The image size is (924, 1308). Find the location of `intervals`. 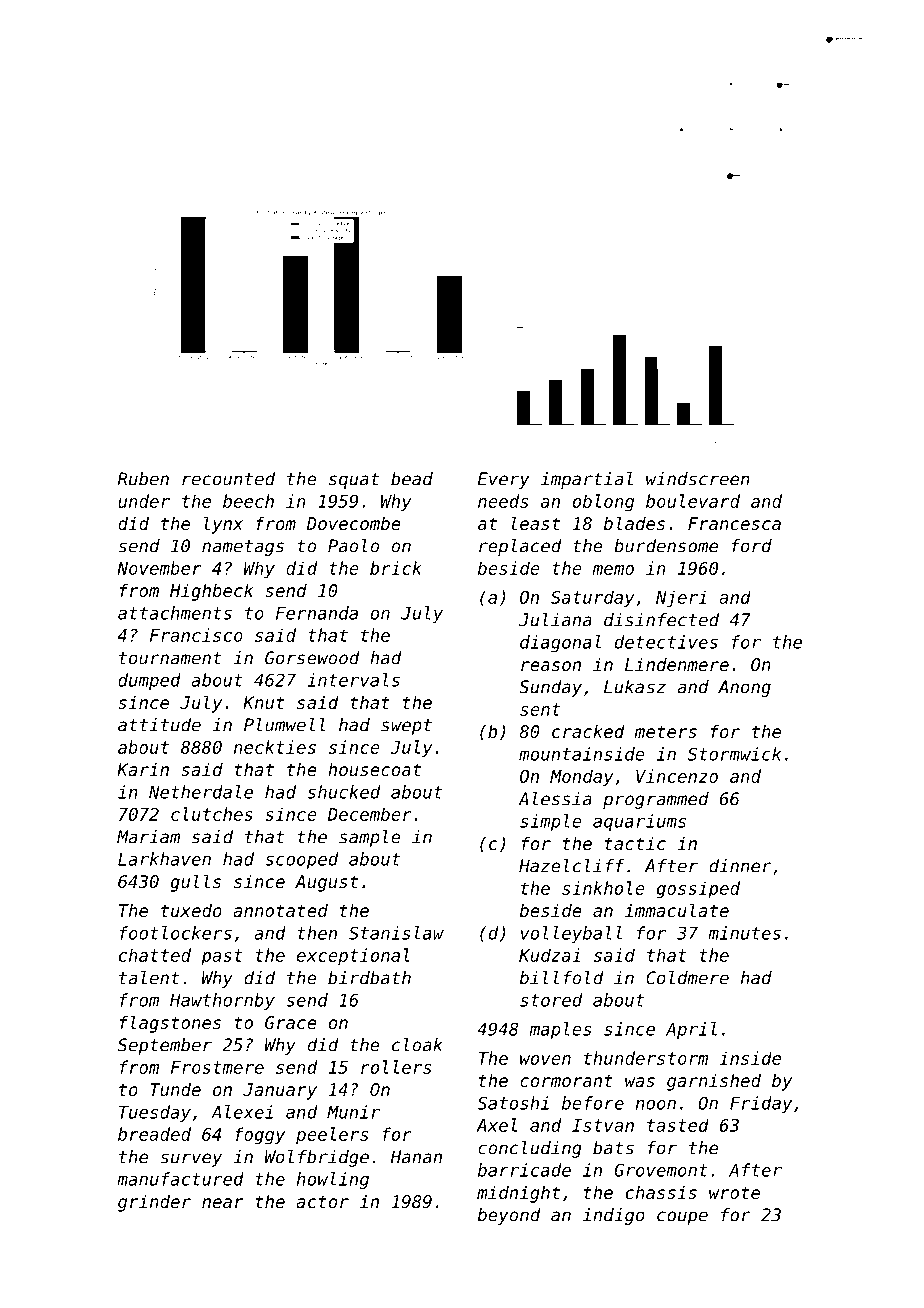

intervals is located at coordinates (353, 680).
